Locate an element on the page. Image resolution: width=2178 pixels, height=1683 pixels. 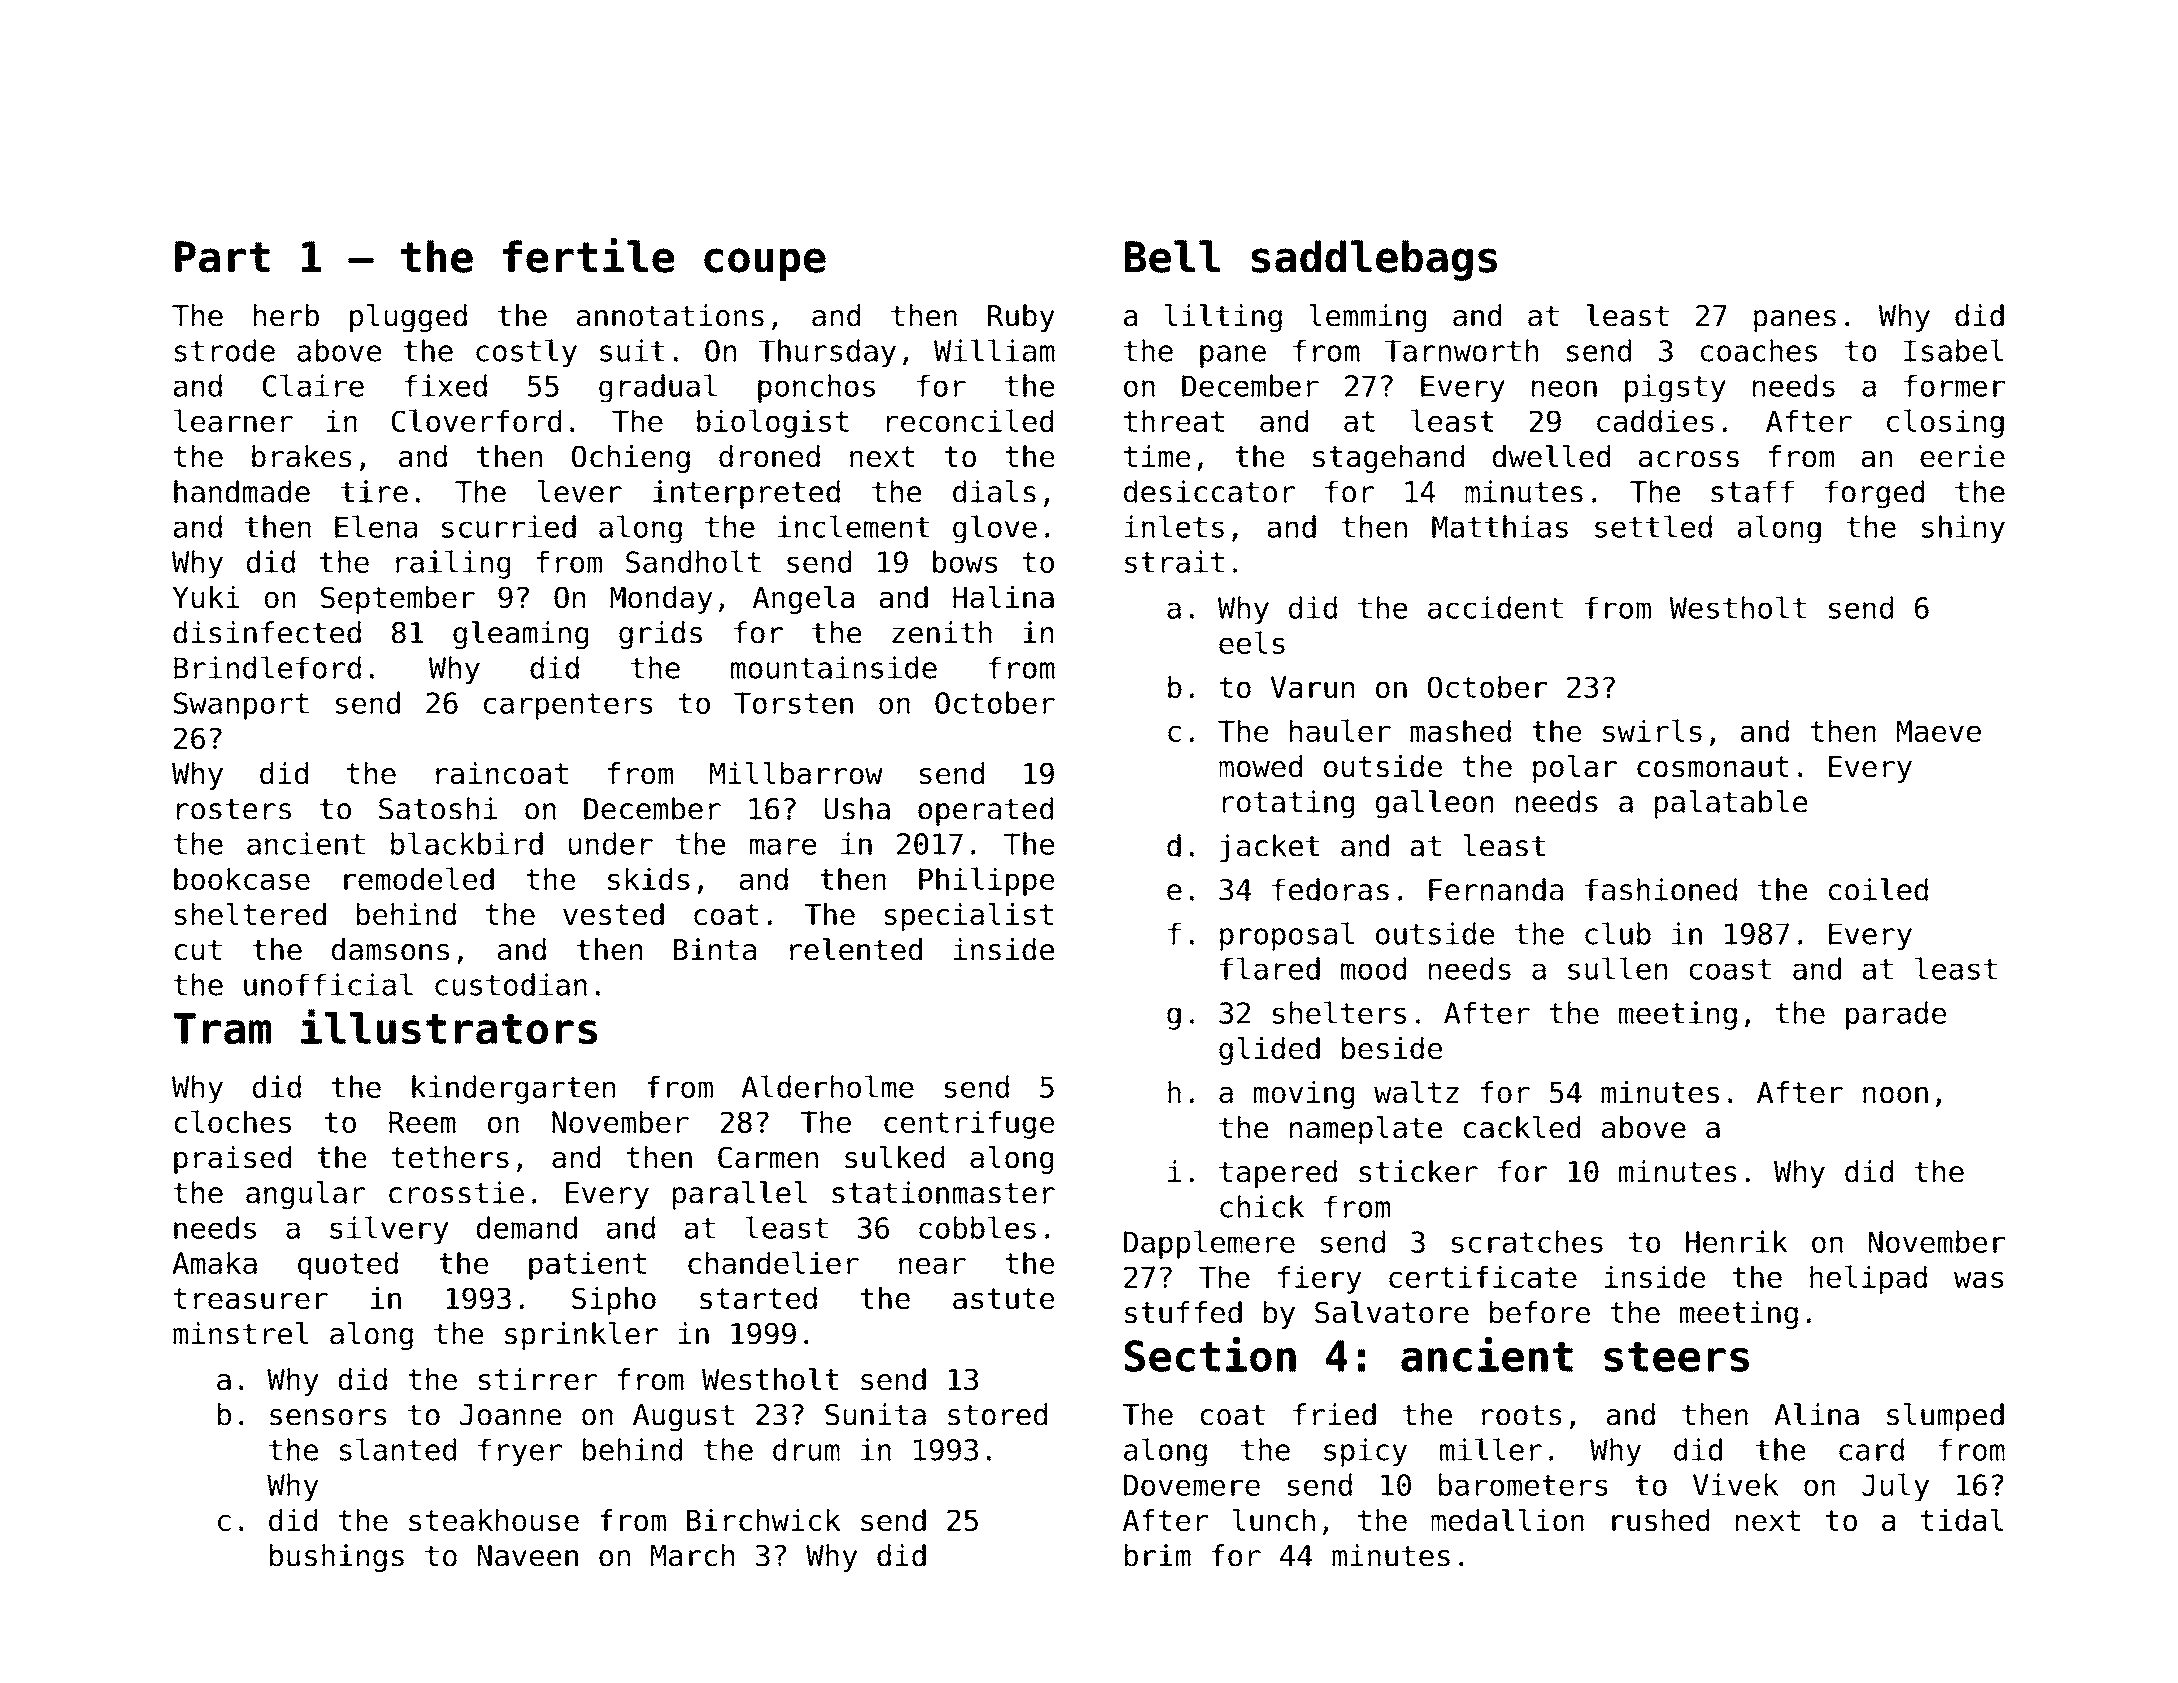
tidal is located at coordinates (1962, 1520).
